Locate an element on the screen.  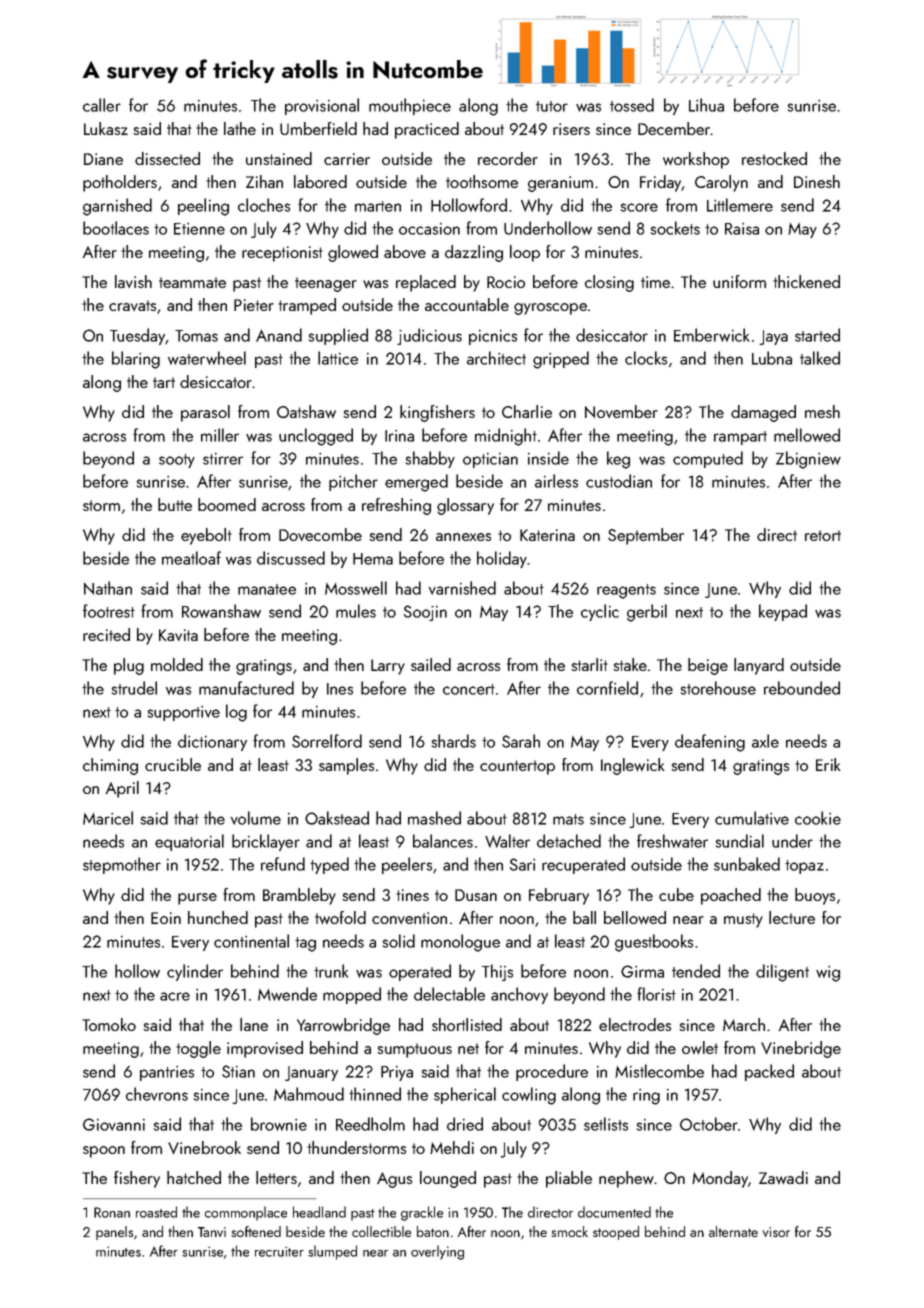
stooped is located at coordinates (616, 1233).
